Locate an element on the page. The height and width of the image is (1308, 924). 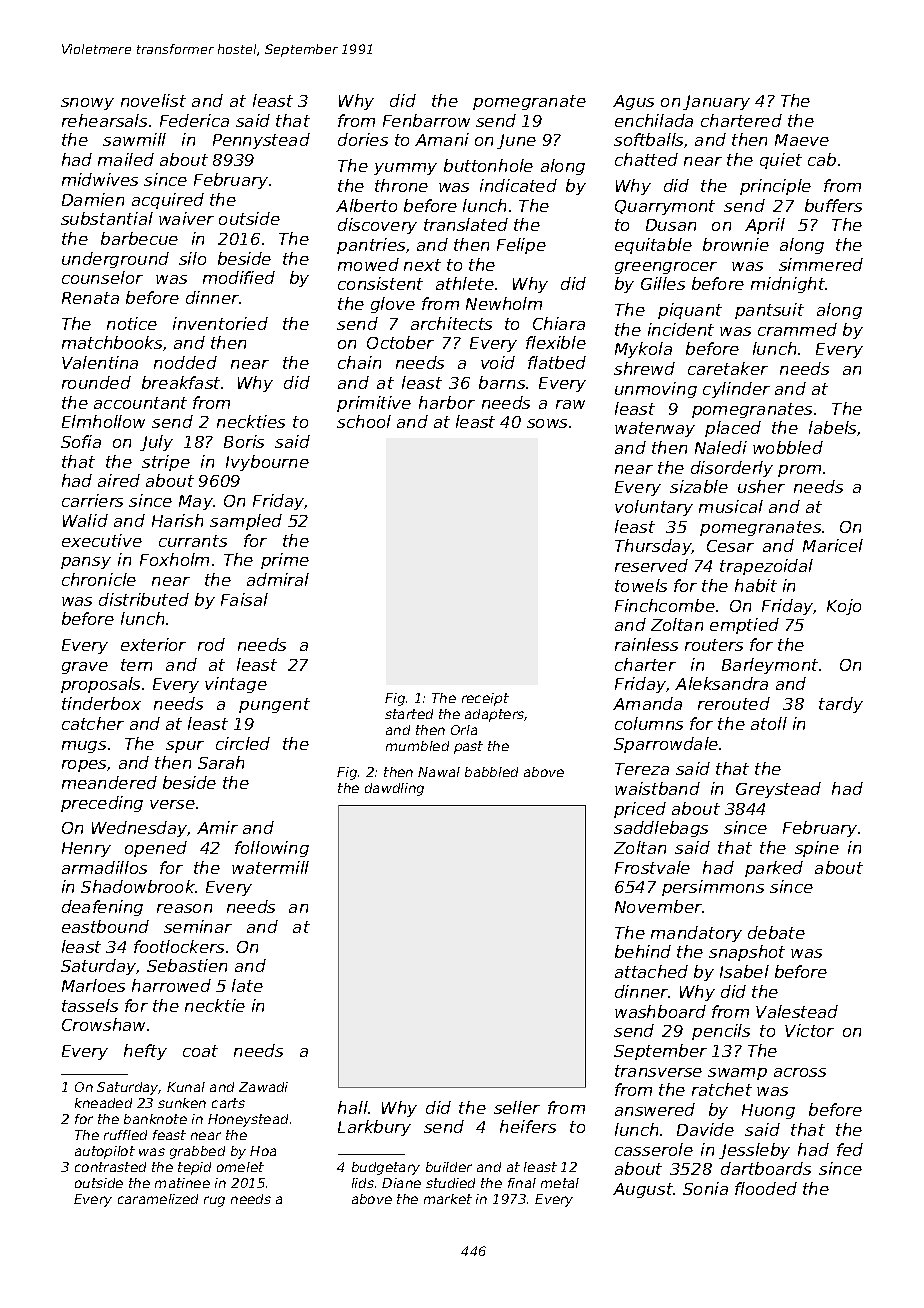
mumbled is located at coordinates (417, 746).
